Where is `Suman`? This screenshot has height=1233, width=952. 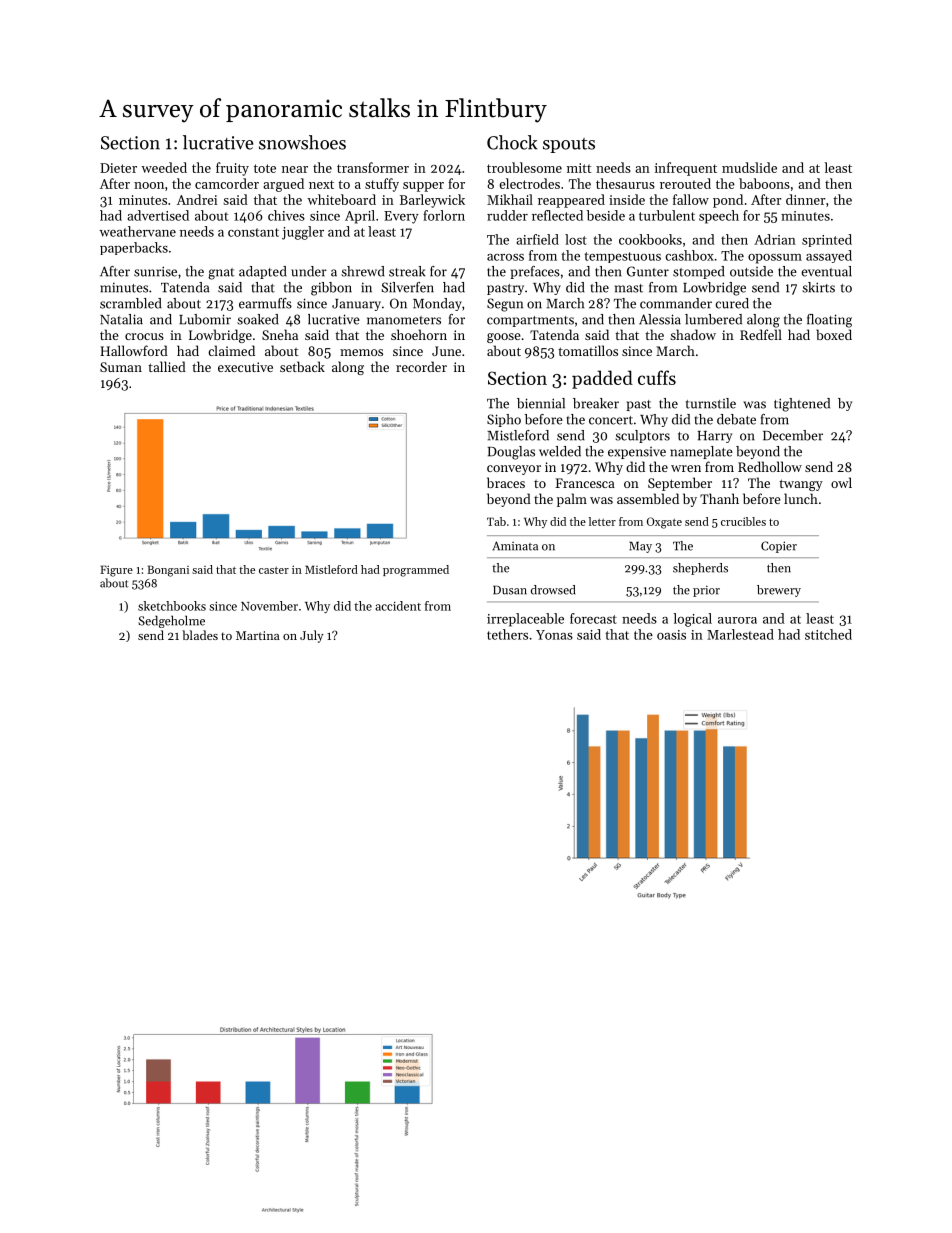
Suman is located at coordinates (121, 367).
